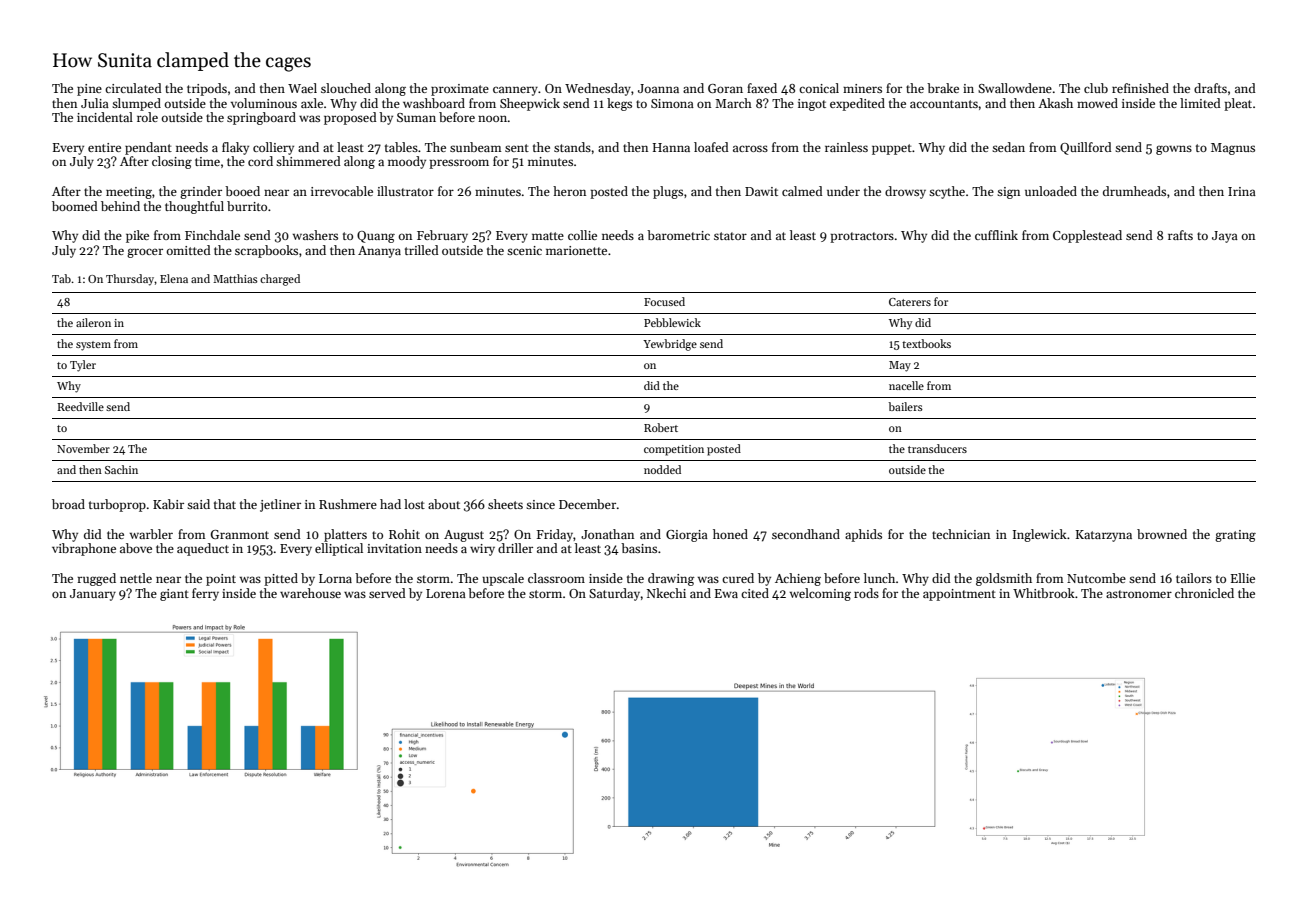 The height and width of the document is (924, 1308). What do you see at coordinates (905, 406) in the document?
I see `bailers` at bounding box center [905, 406].
